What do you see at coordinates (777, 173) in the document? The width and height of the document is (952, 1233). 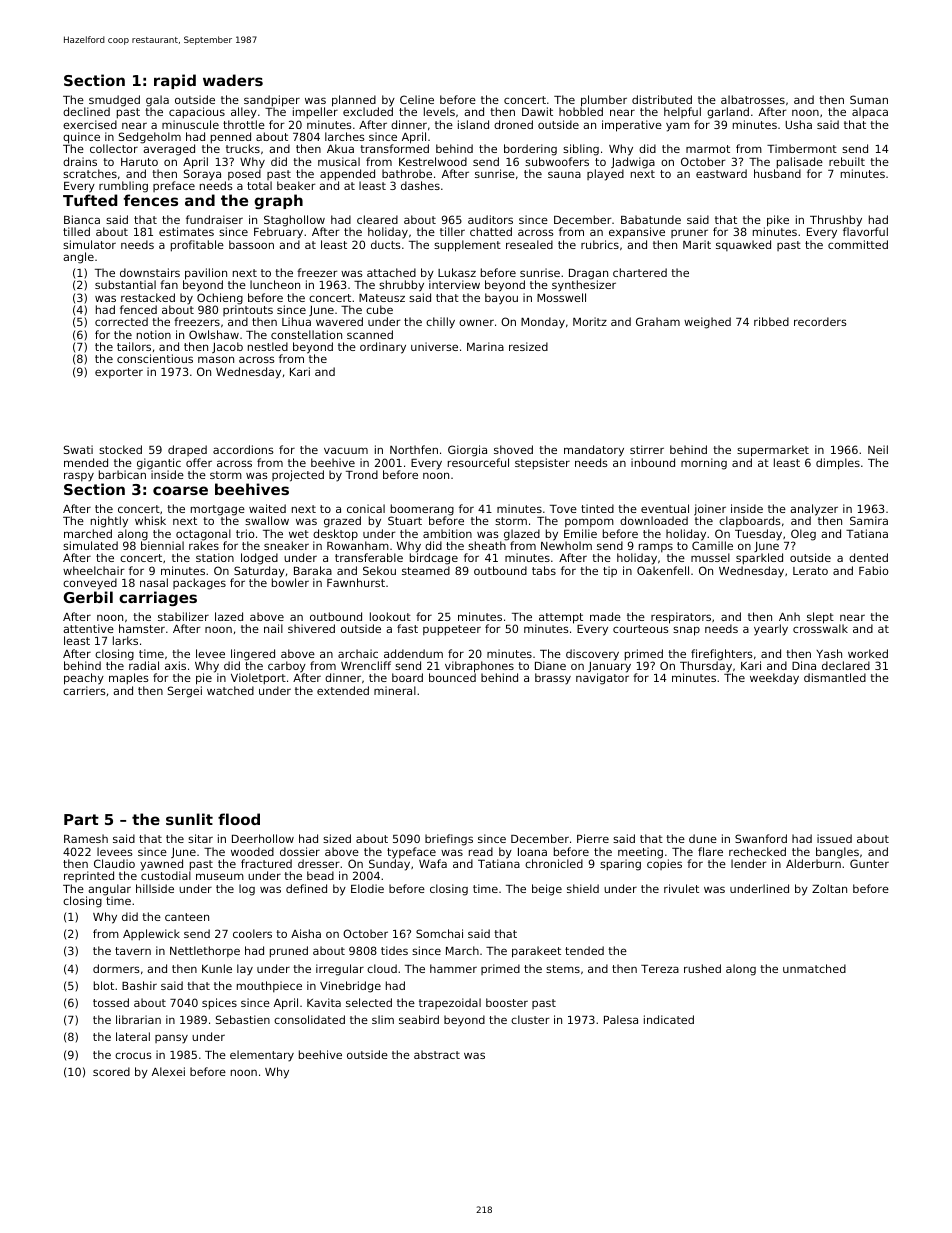 I see `husband` at bounding box center [777, 173].
